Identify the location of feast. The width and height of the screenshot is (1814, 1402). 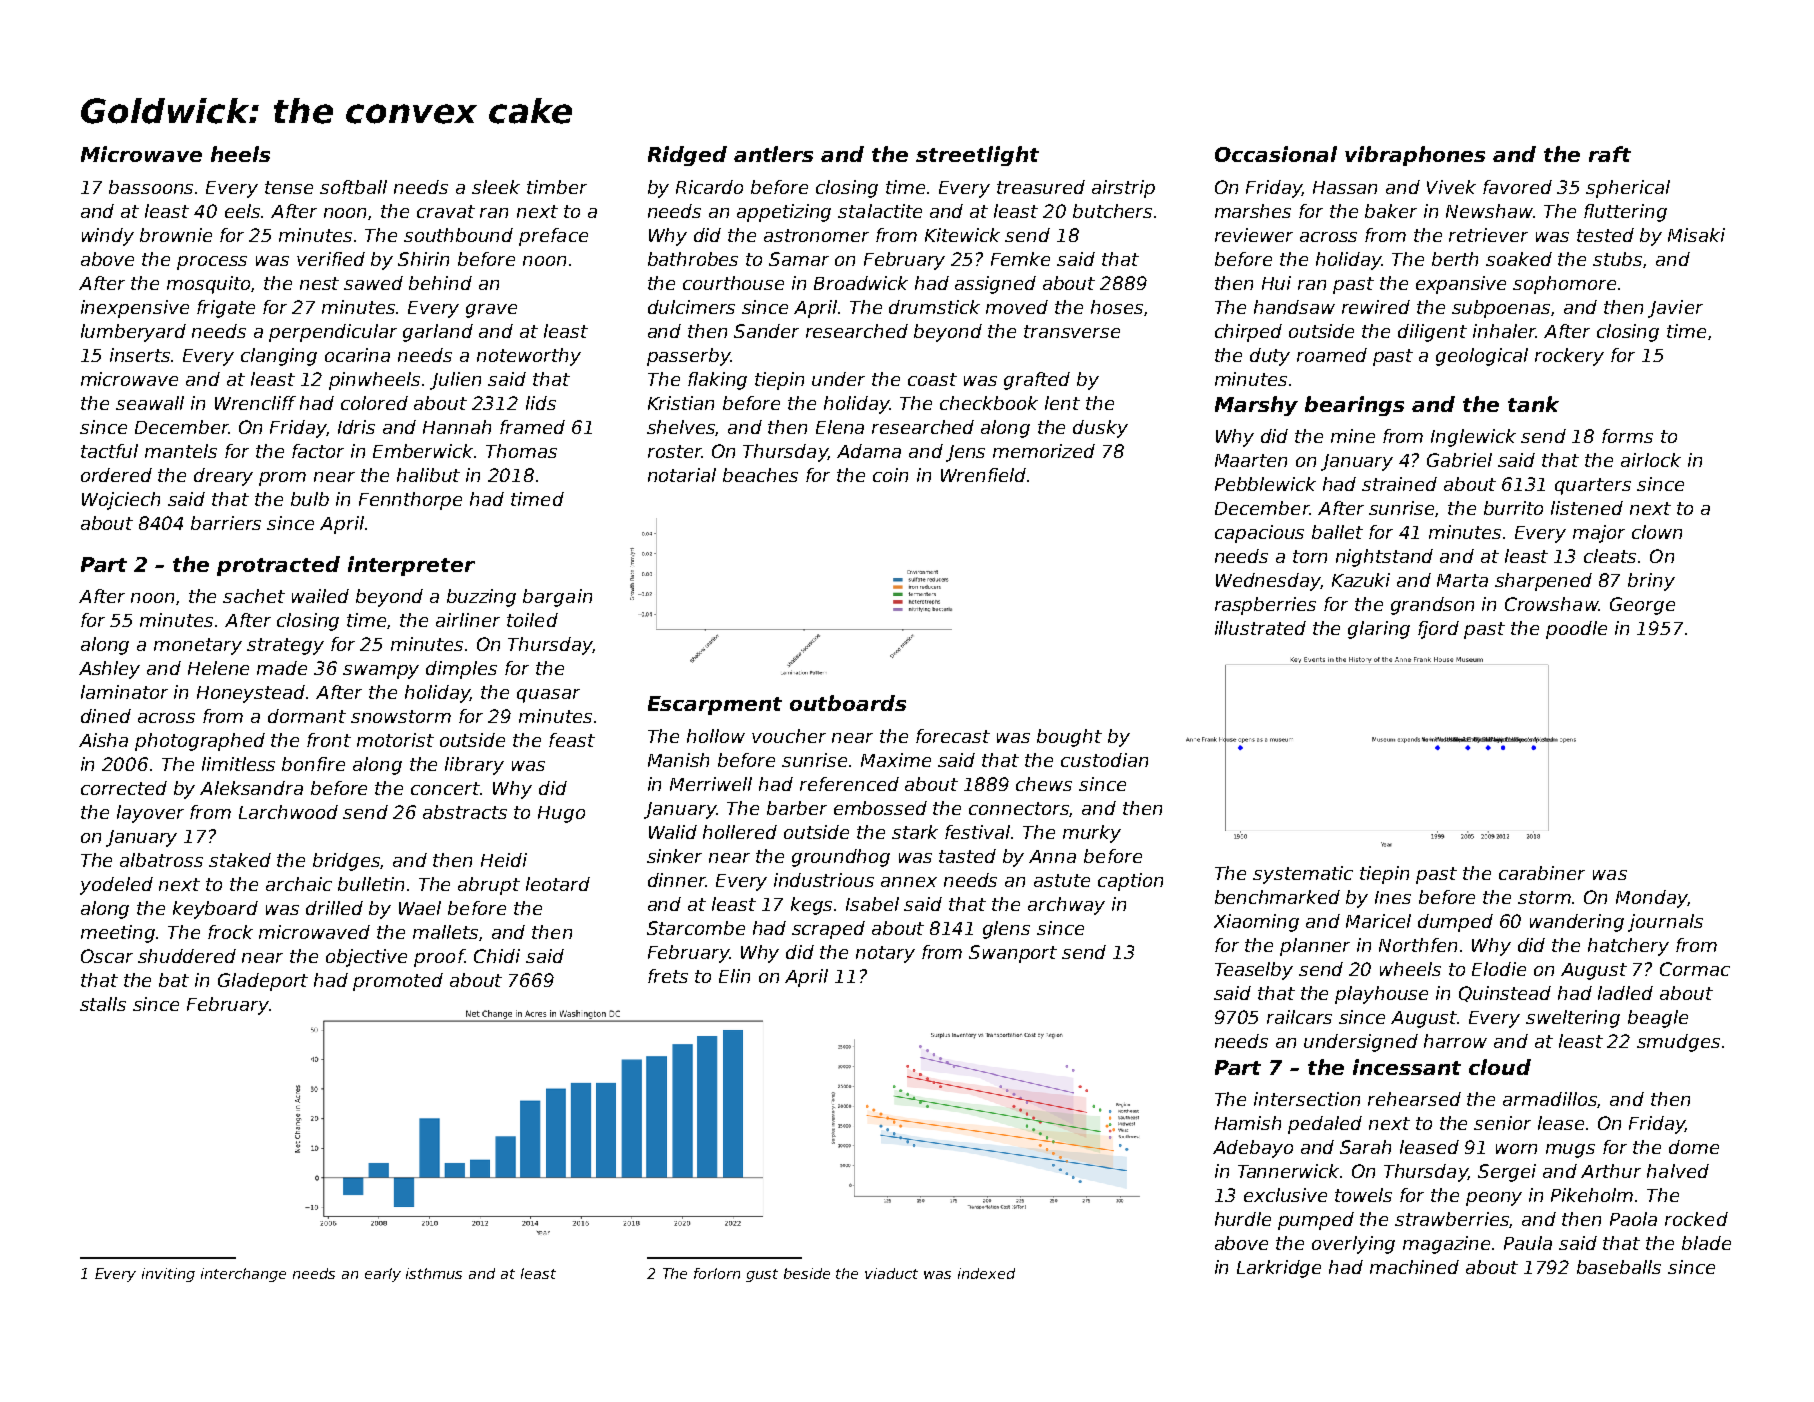
(572, 740).
